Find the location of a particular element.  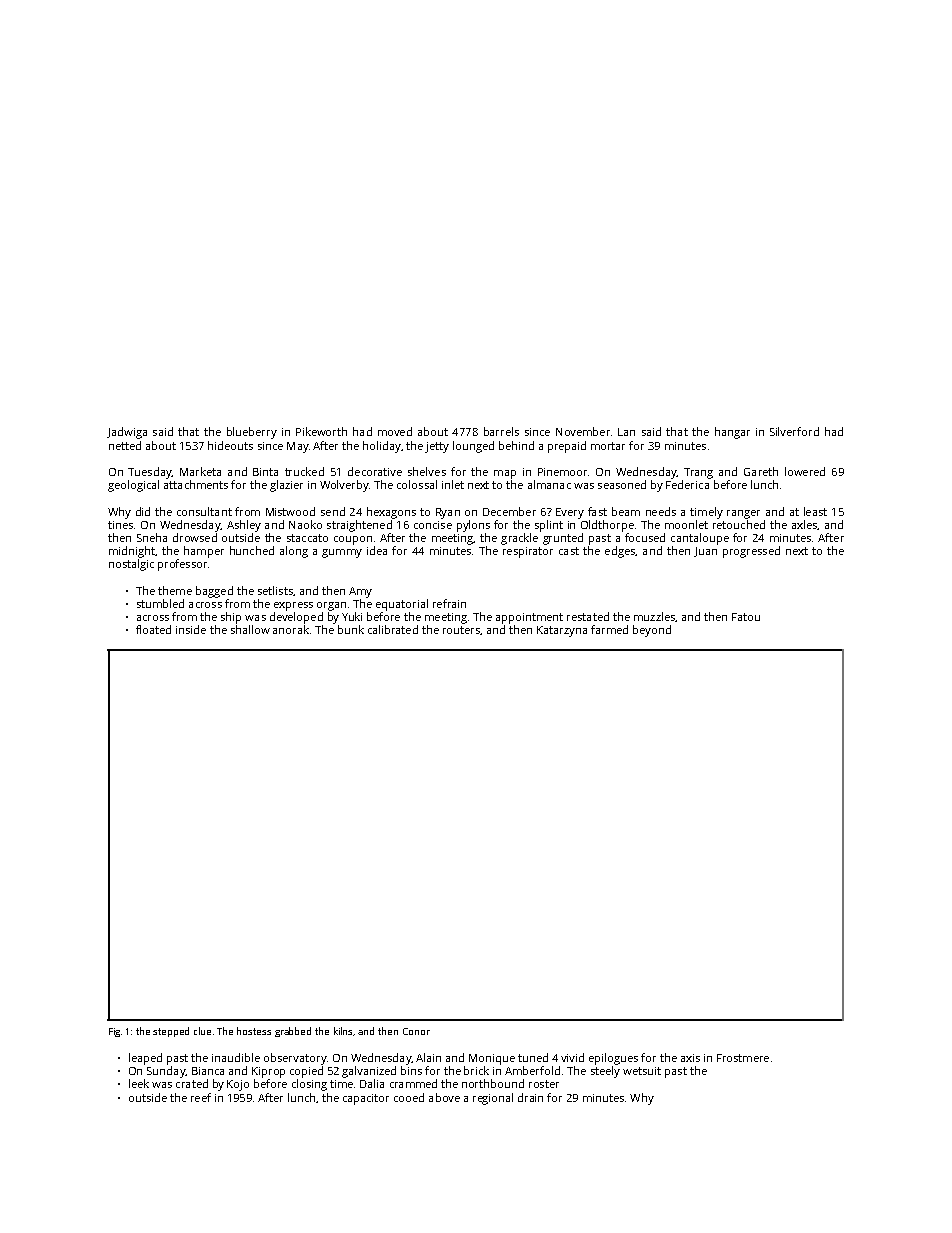

Pikeworth is located at coordinates (321, 431).
